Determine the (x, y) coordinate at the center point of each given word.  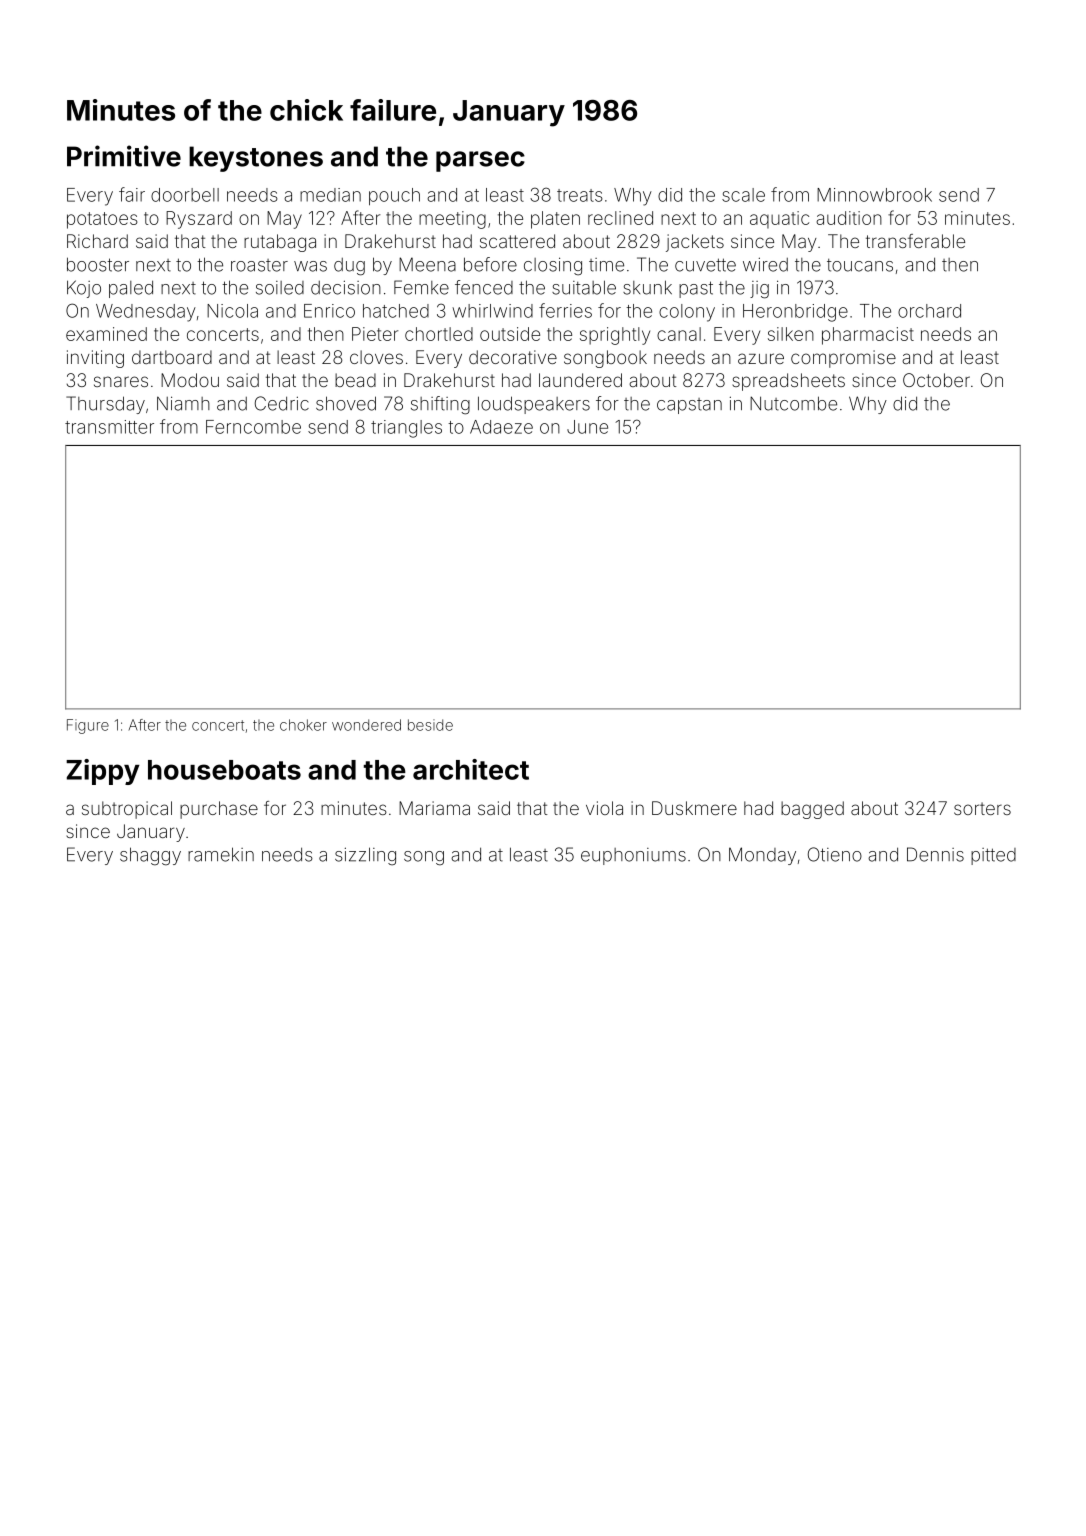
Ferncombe (253, 427)
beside (430, 725)
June (587, 427)
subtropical (127, 810)
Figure (88, 726)
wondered (366, 725)
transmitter (109, 427)
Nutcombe (793, 403)
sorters (982, 808)
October (936, 380)
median (330, 195)
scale (743, 195)
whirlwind (492, 311)
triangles (406, 429)
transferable (915, 241)
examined (106, 334)
